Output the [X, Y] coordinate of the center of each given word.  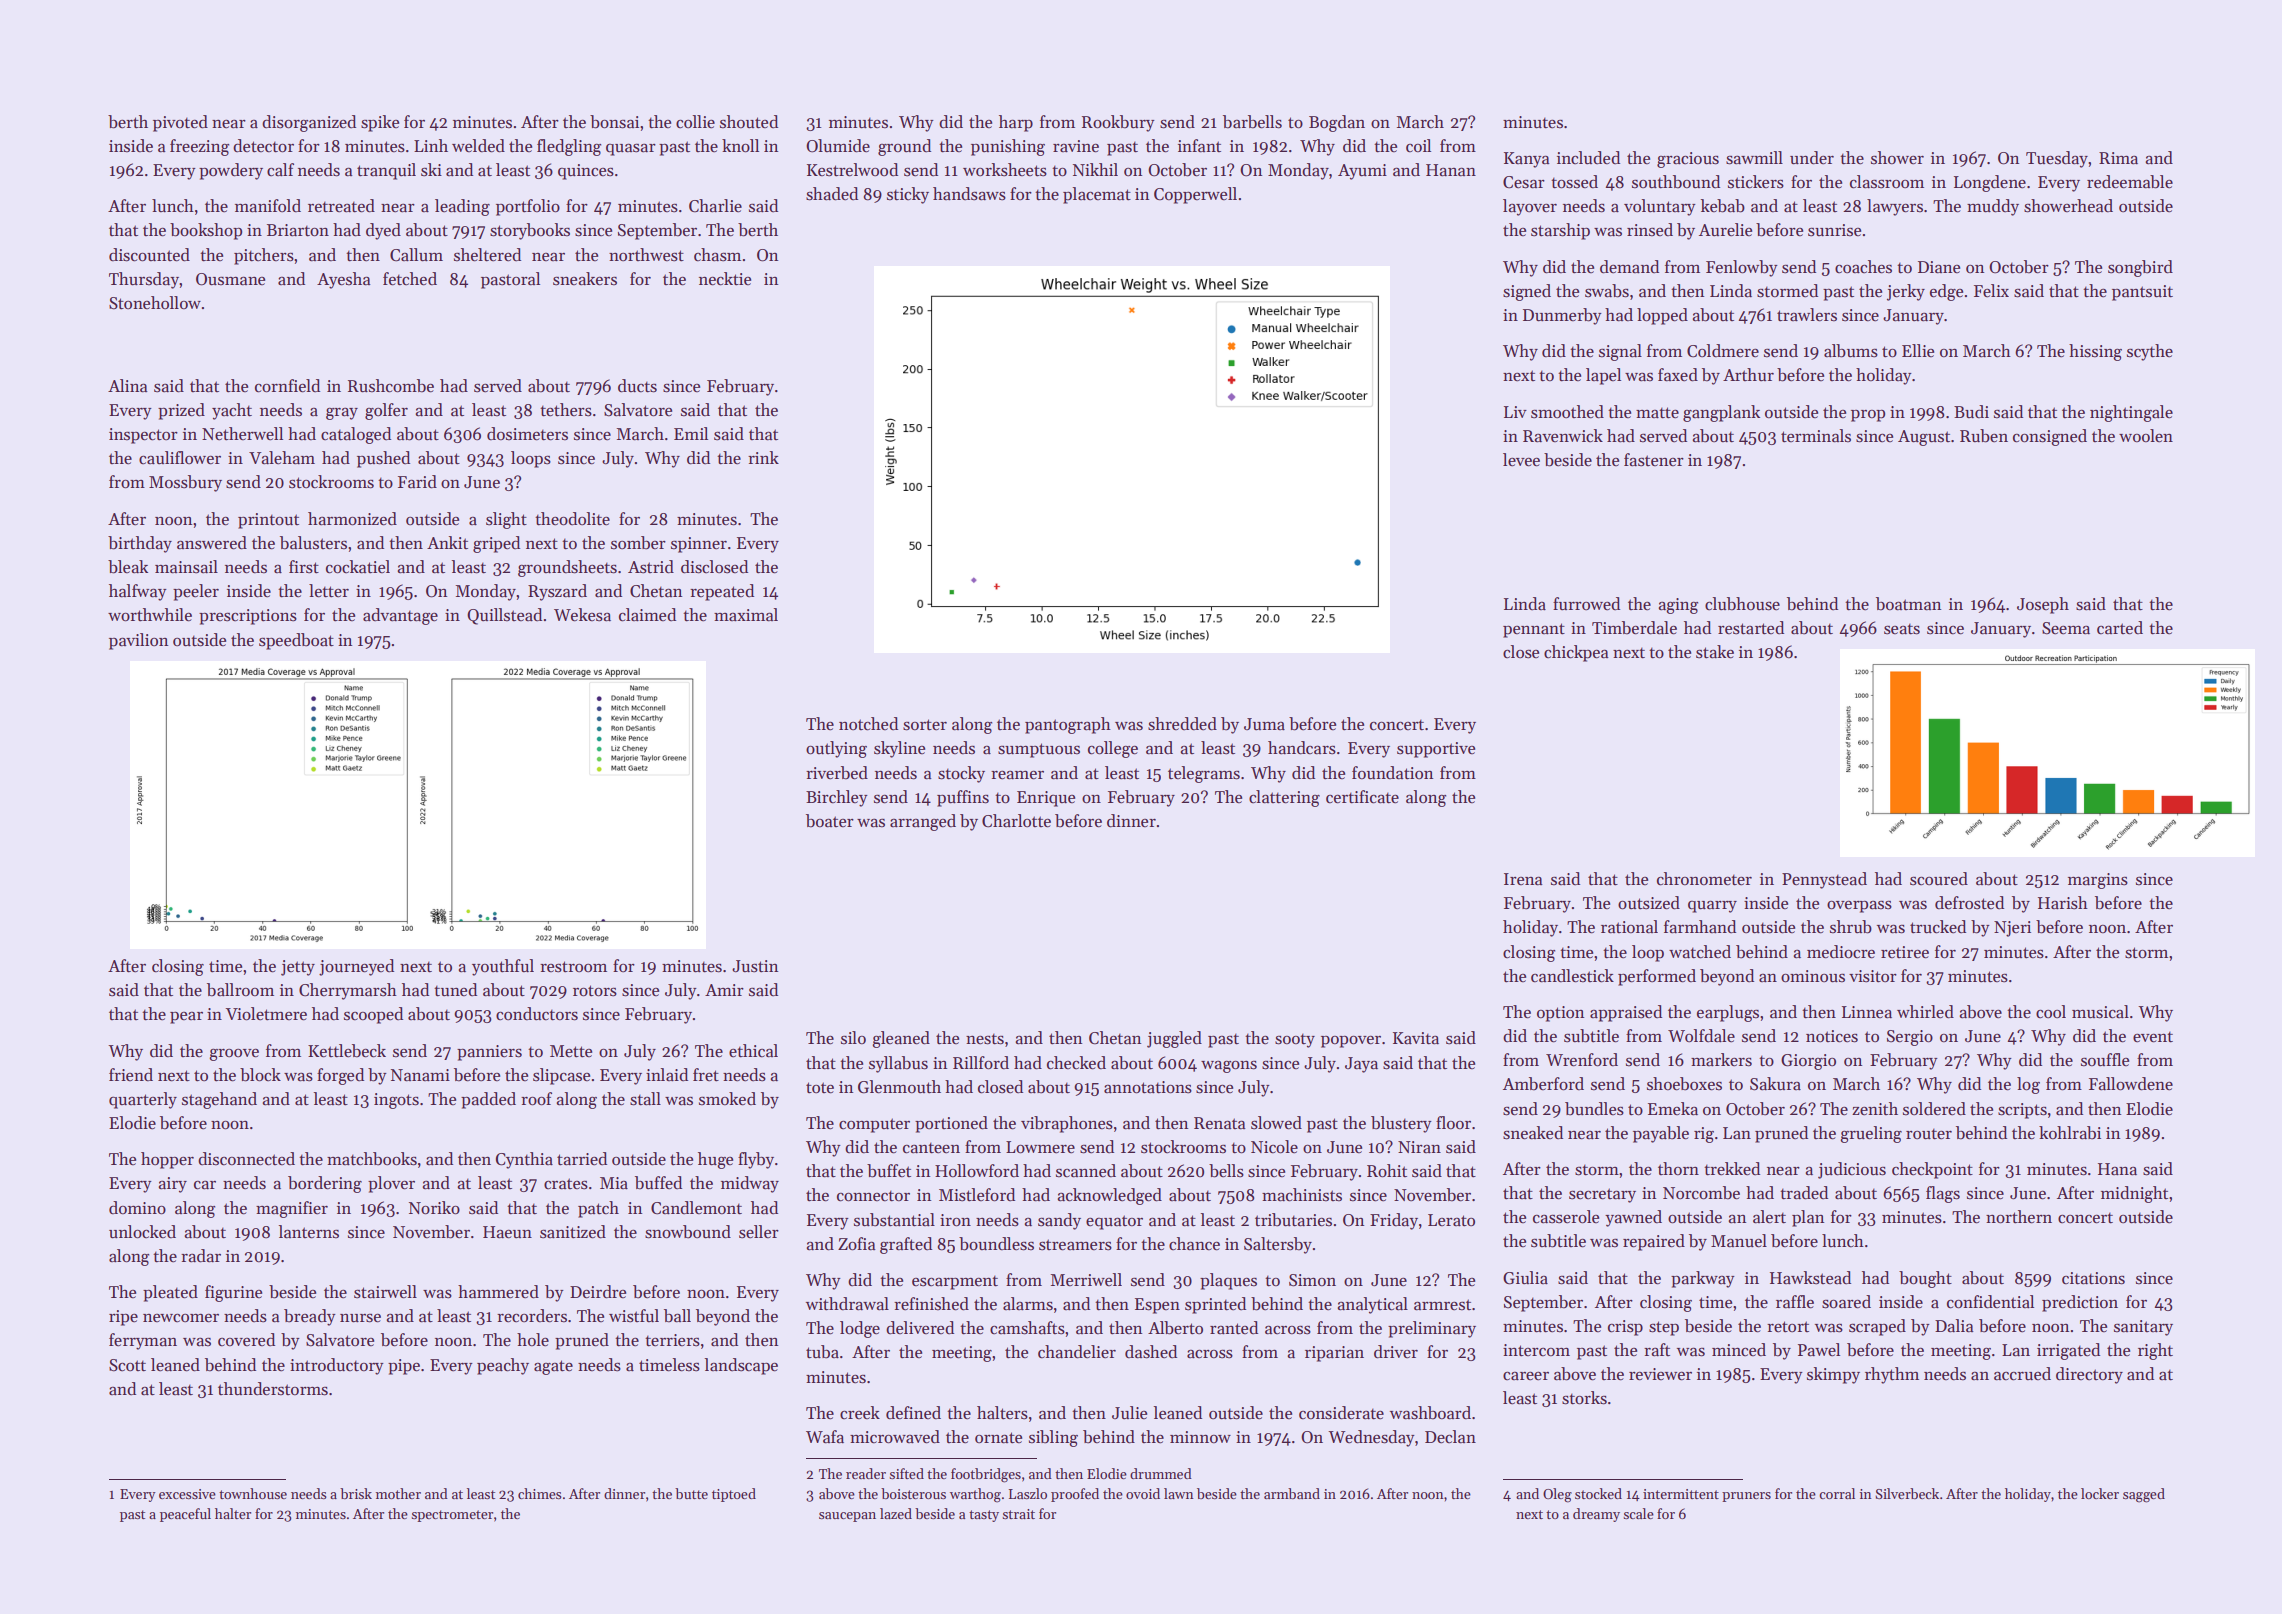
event [2153, 1037]
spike [380, 123]
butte [691, 1493]
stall [645, 1099]
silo [853, 1038]
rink [763, 457]
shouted [749, 122]
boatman [1908, 604]
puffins [963, 798]
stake [1715, 652]
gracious [1688, 160]
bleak [128, 567]
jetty [298, 968]
